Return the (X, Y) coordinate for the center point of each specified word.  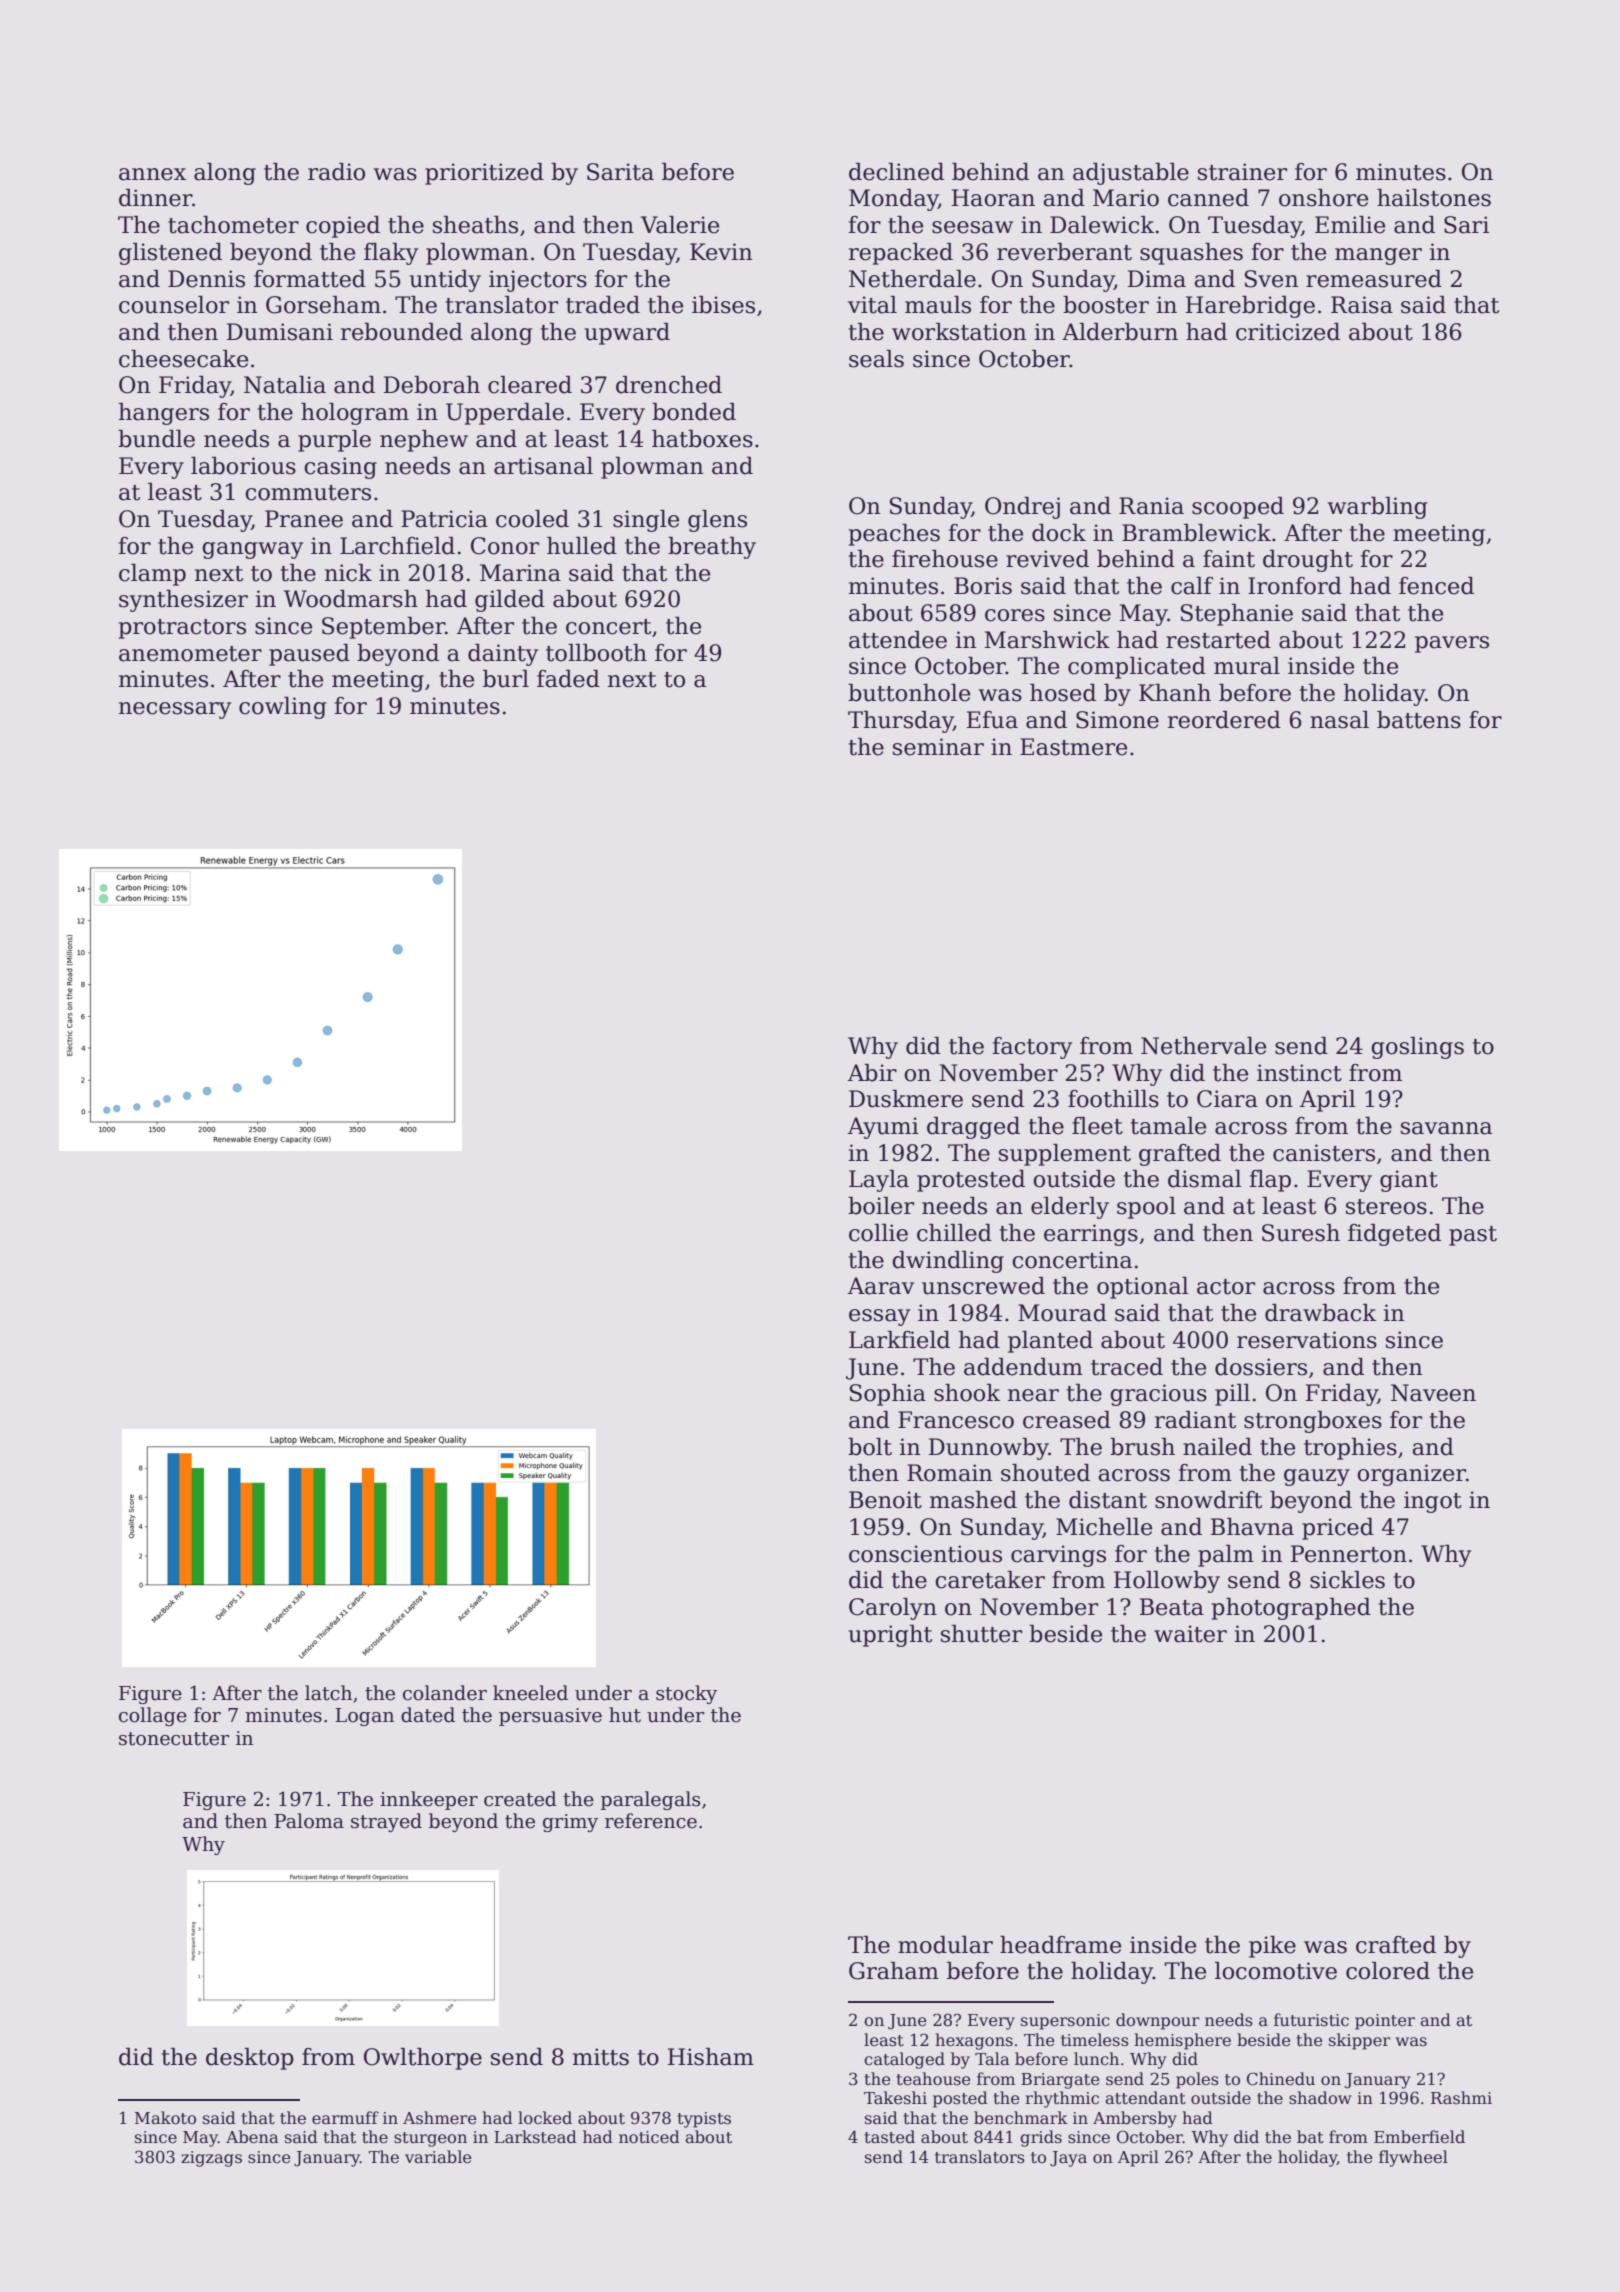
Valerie (680, 225)
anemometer (190, 654)
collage (153, 1716)
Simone (1117, 720)
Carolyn (893, 1609)
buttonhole (909, 693)
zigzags (211, 2159)
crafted (1396, 1945)
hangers (164, 414)
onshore (1323, 198)
